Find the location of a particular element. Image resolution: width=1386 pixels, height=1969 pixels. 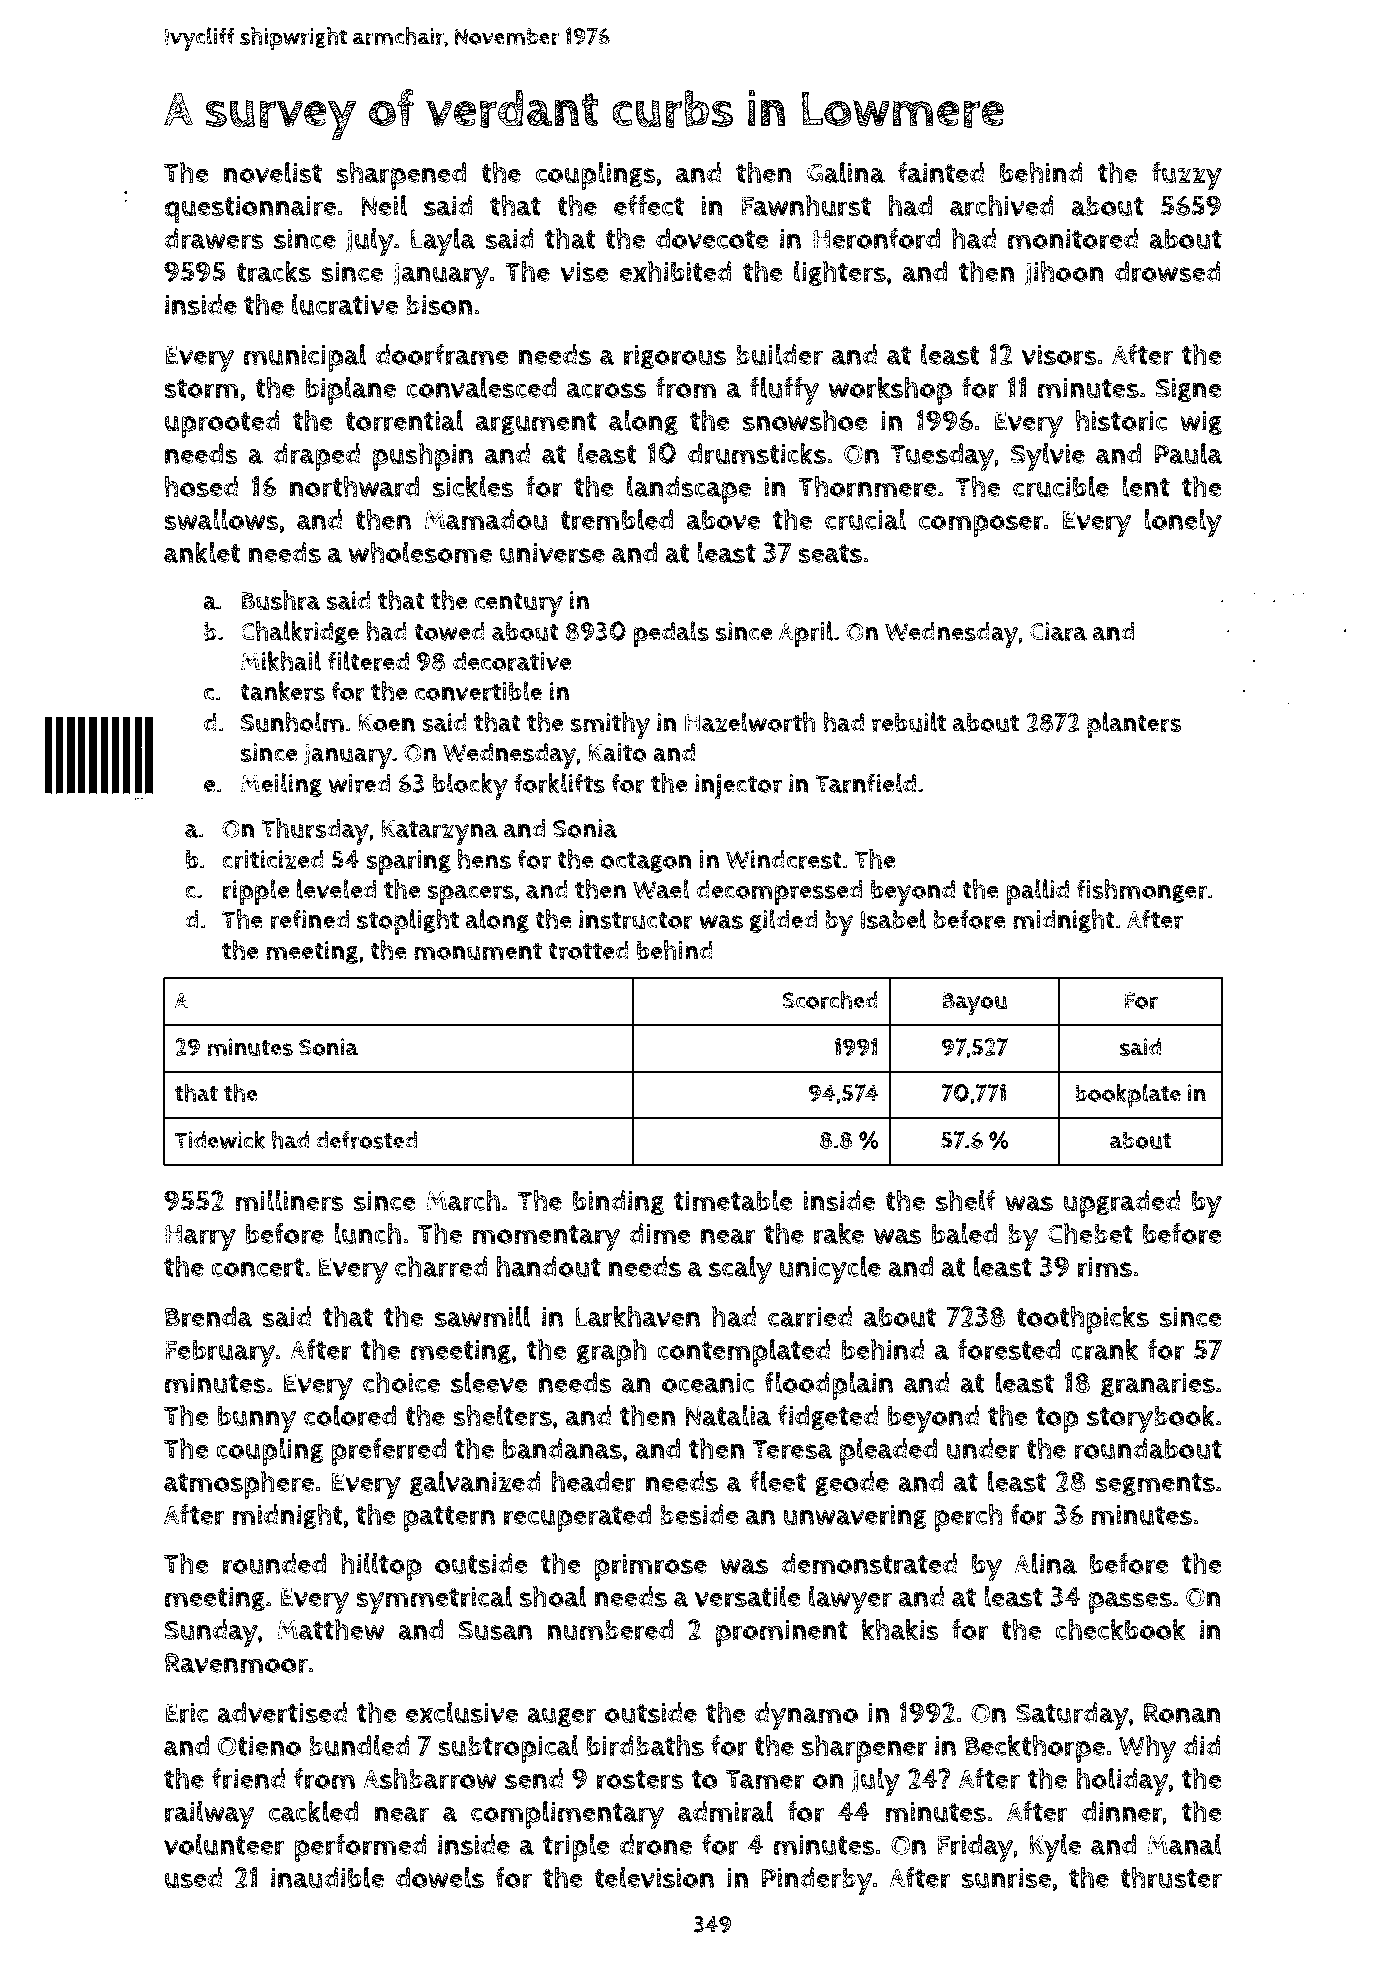

historic is located at coordinates (1121, 420).
